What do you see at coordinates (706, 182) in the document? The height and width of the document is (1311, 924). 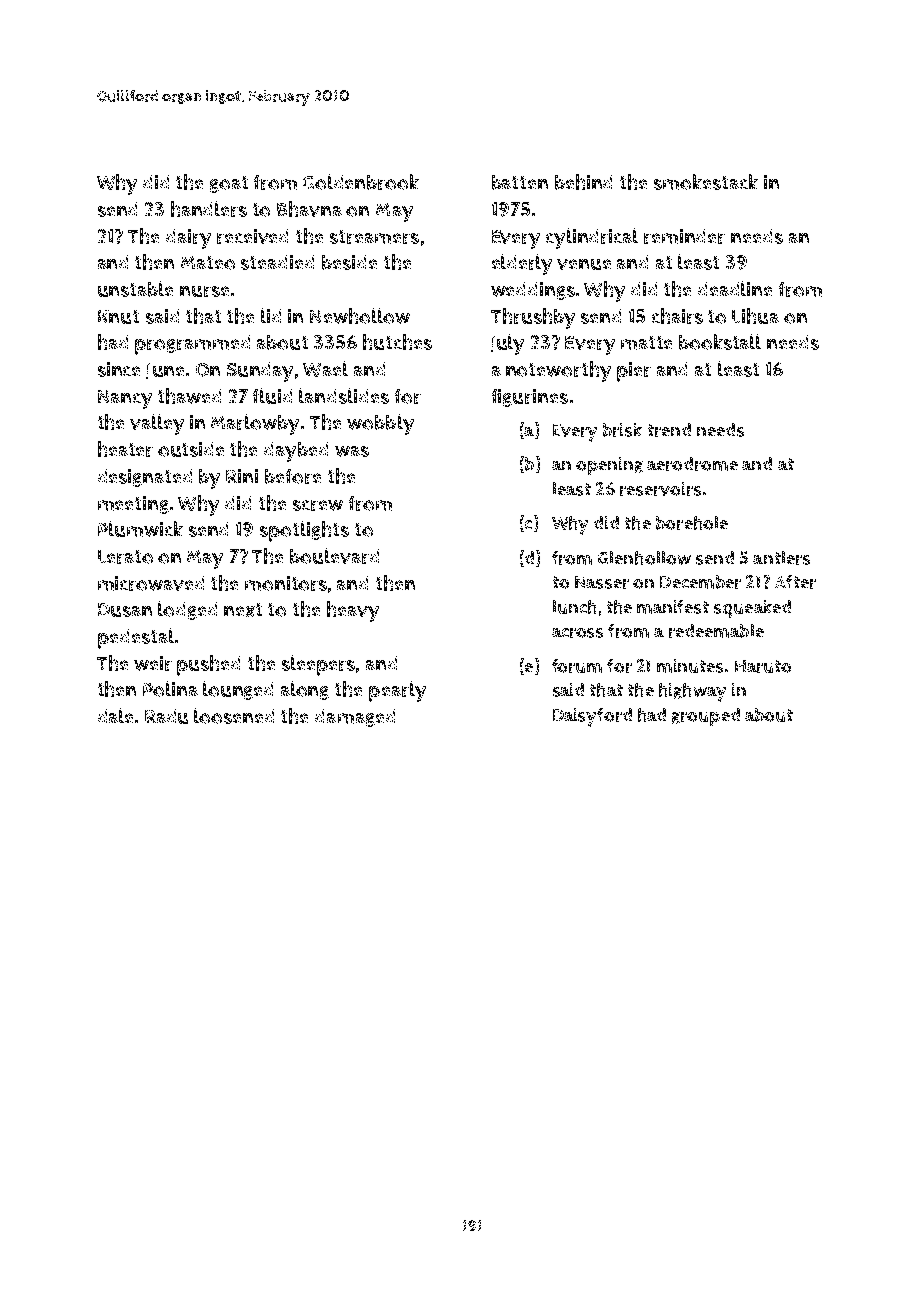 I see `smokestack` at bounding box center [706, 182].
